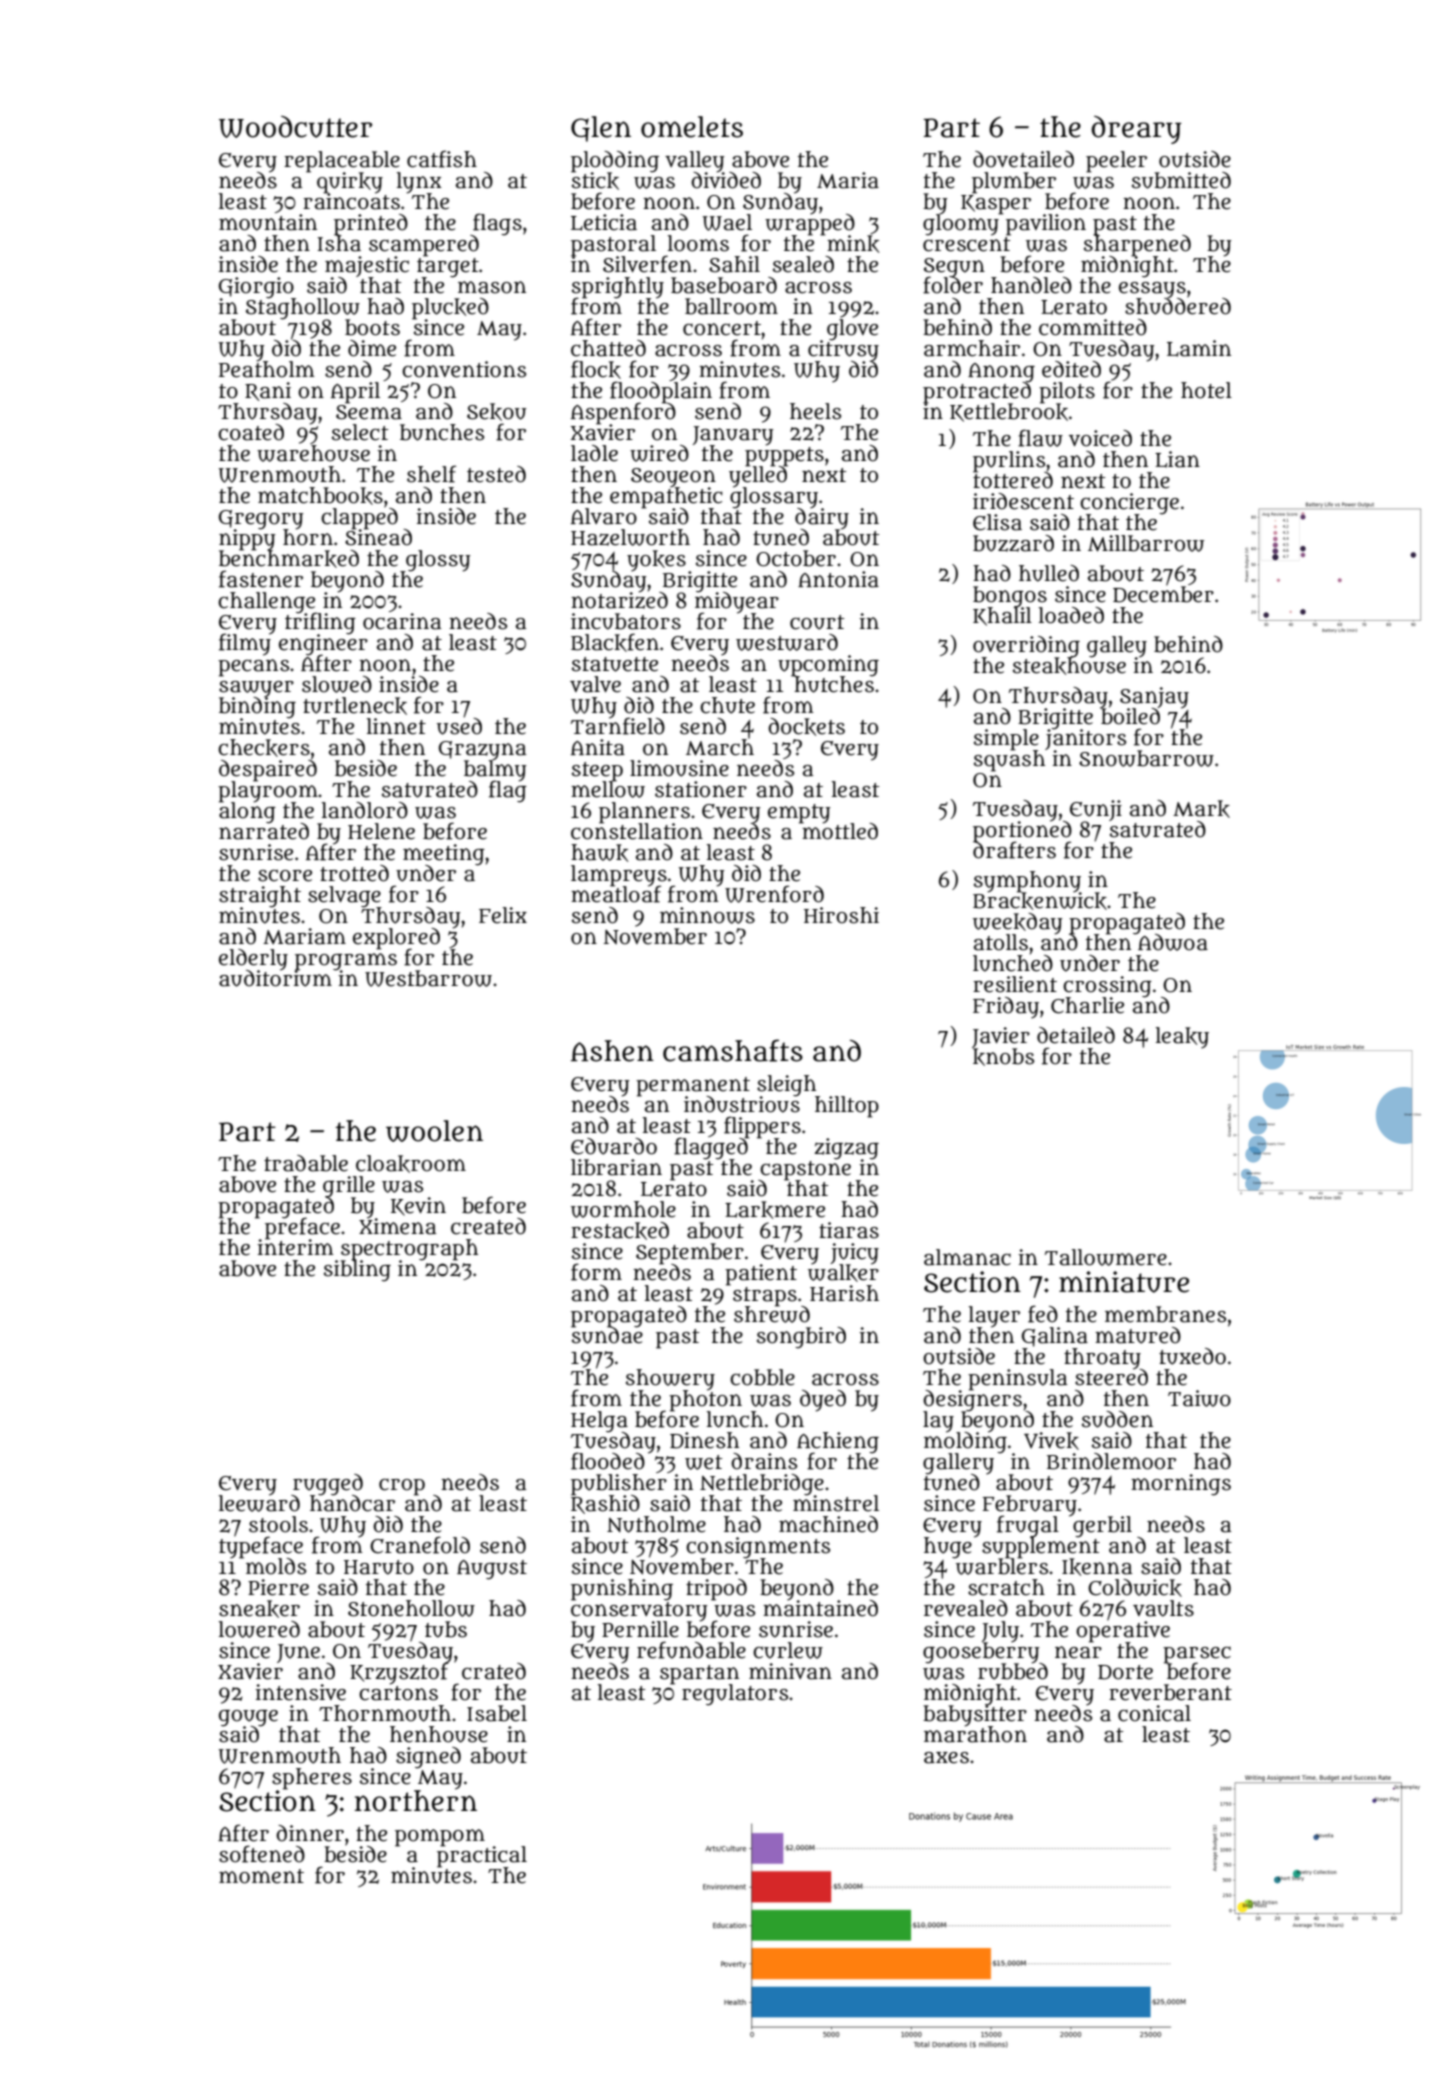  What do you see at coordinates (758, 1548) in the image?
I see `consignments` at bounding box center [758, 1548].
